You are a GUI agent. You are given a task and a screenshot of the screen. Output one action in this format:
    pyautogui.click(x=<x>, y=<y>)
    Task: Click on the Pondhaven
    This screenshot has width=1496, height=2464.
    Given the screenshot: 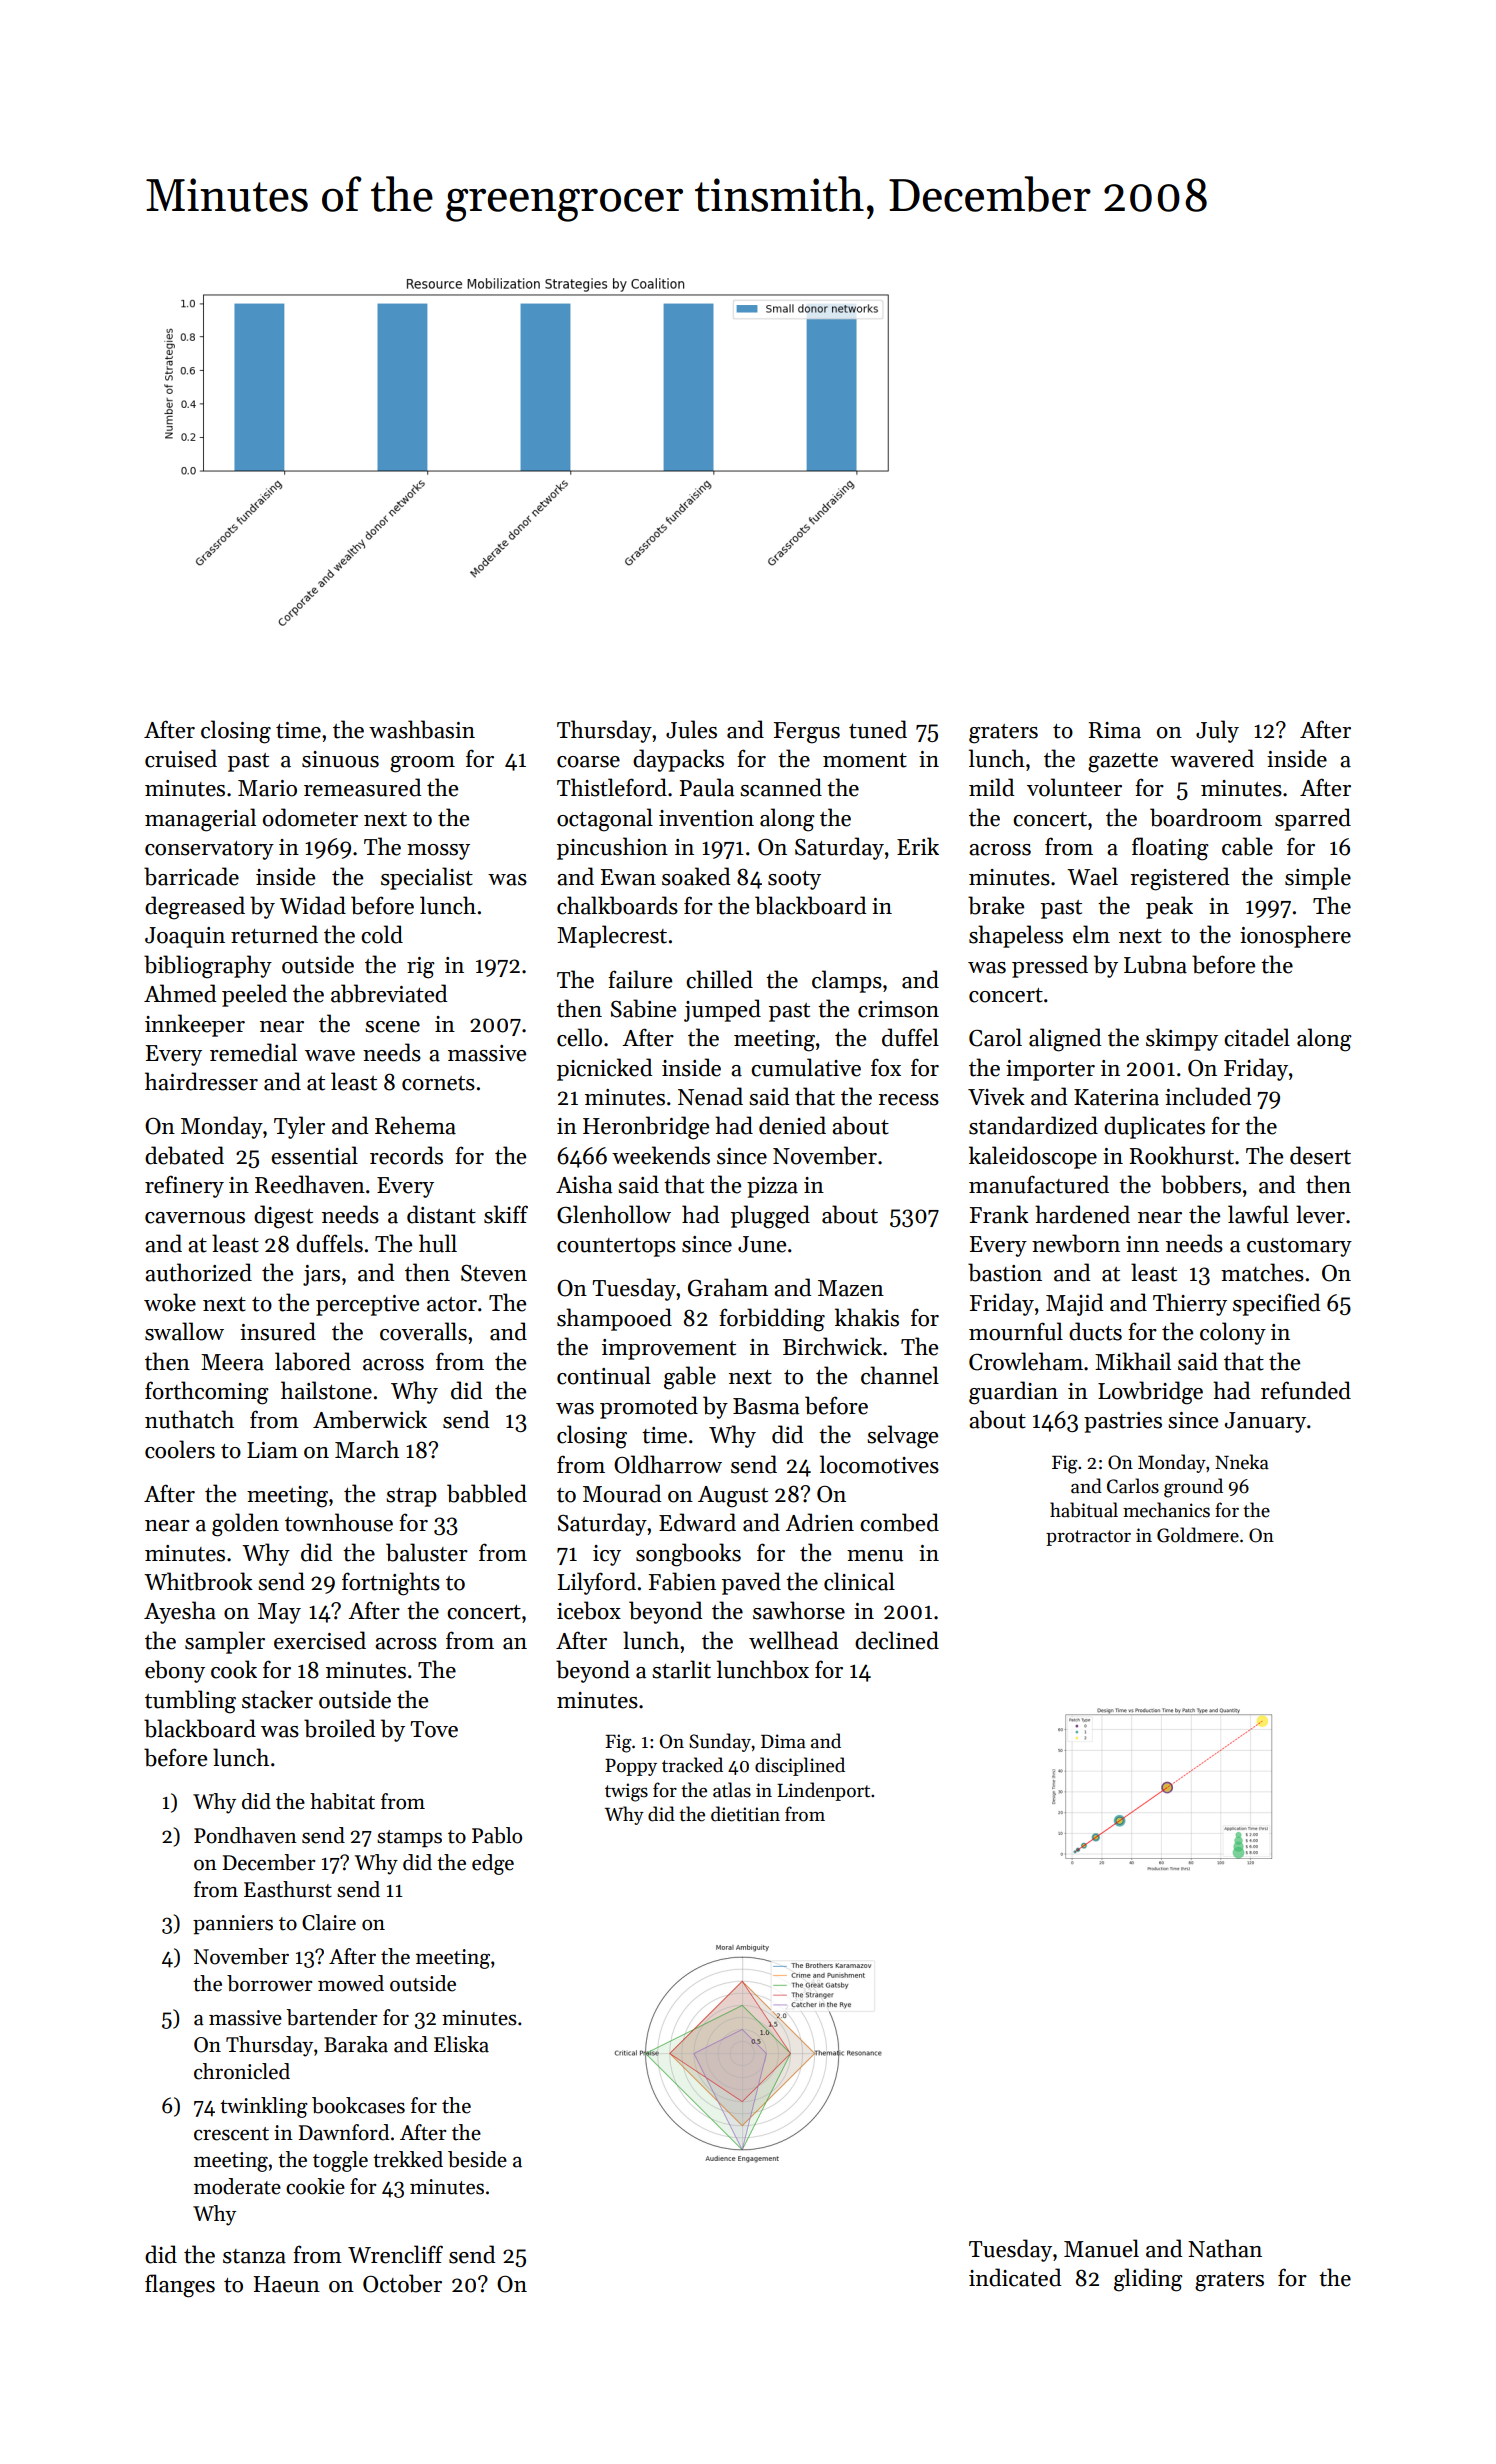 What is the action you would take?
    pyautogui.click(x=245, y=1835)
